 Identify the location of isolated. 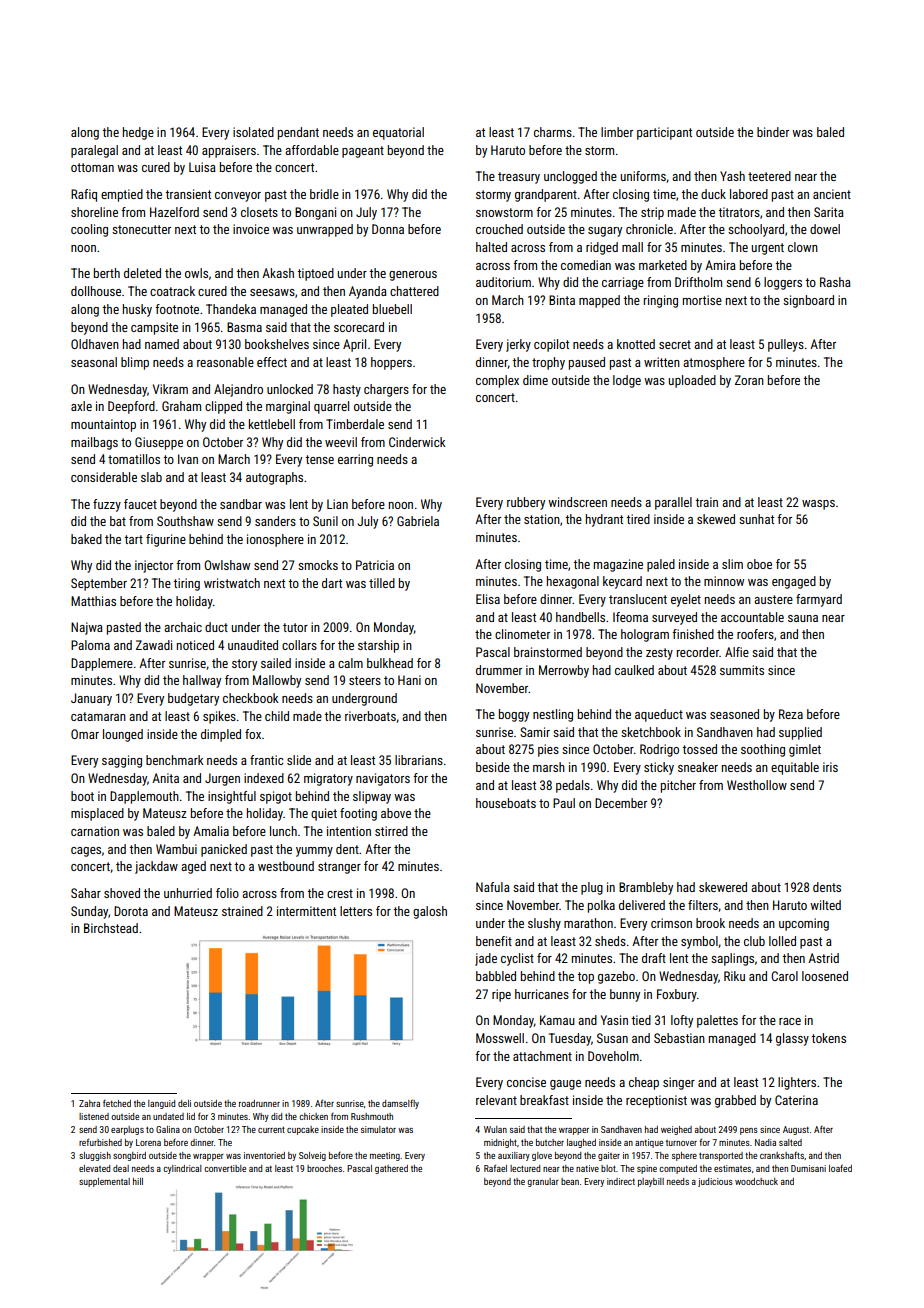
(253, 132).
